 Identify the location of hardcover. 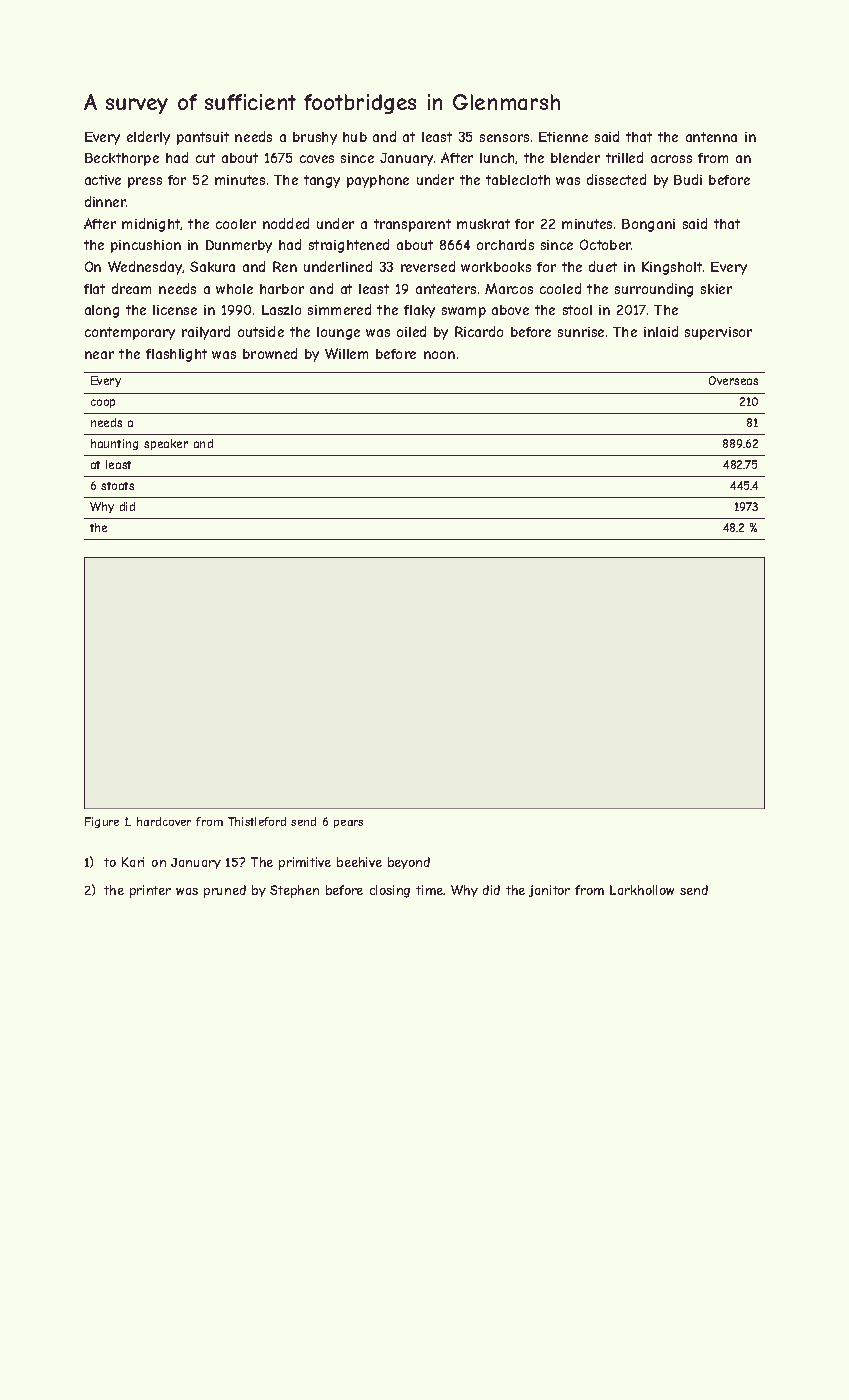
(164, 821).
